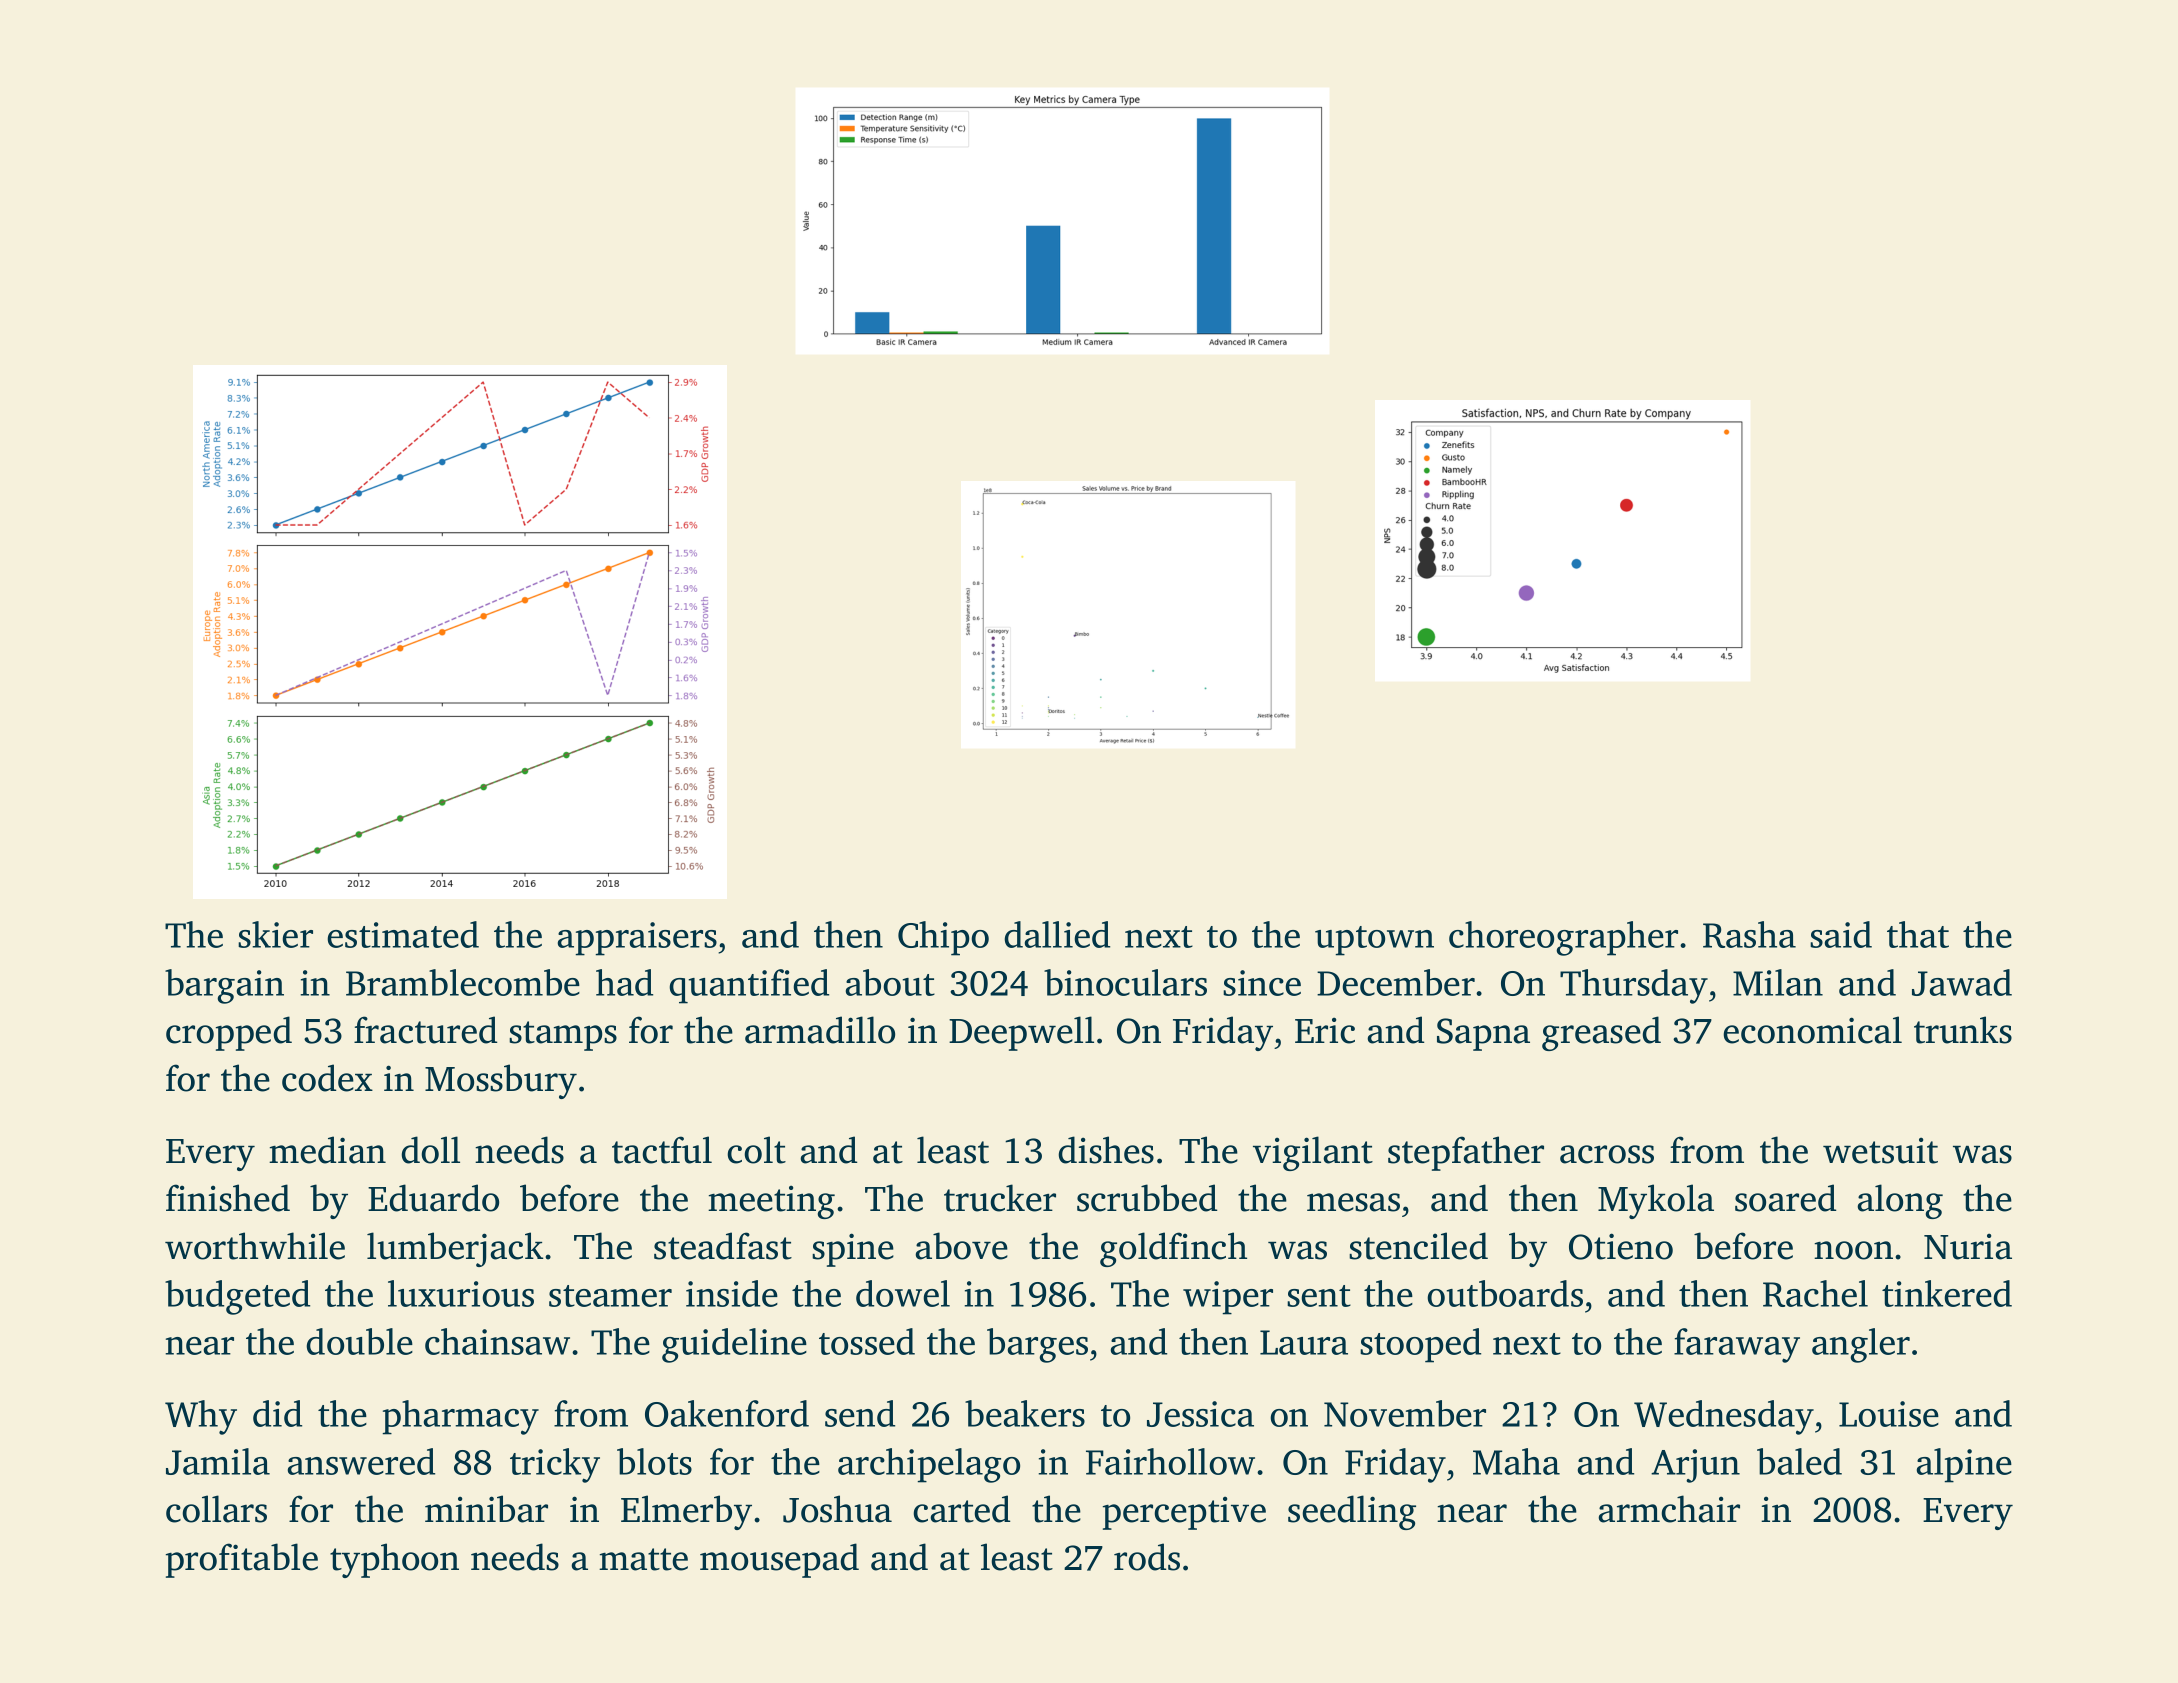 The height and width of the page is (1683, 2178). What do you see at coordinates (1200, 1414) in the page?
I see `Jessica` at bounding box center [1200, 1414].
